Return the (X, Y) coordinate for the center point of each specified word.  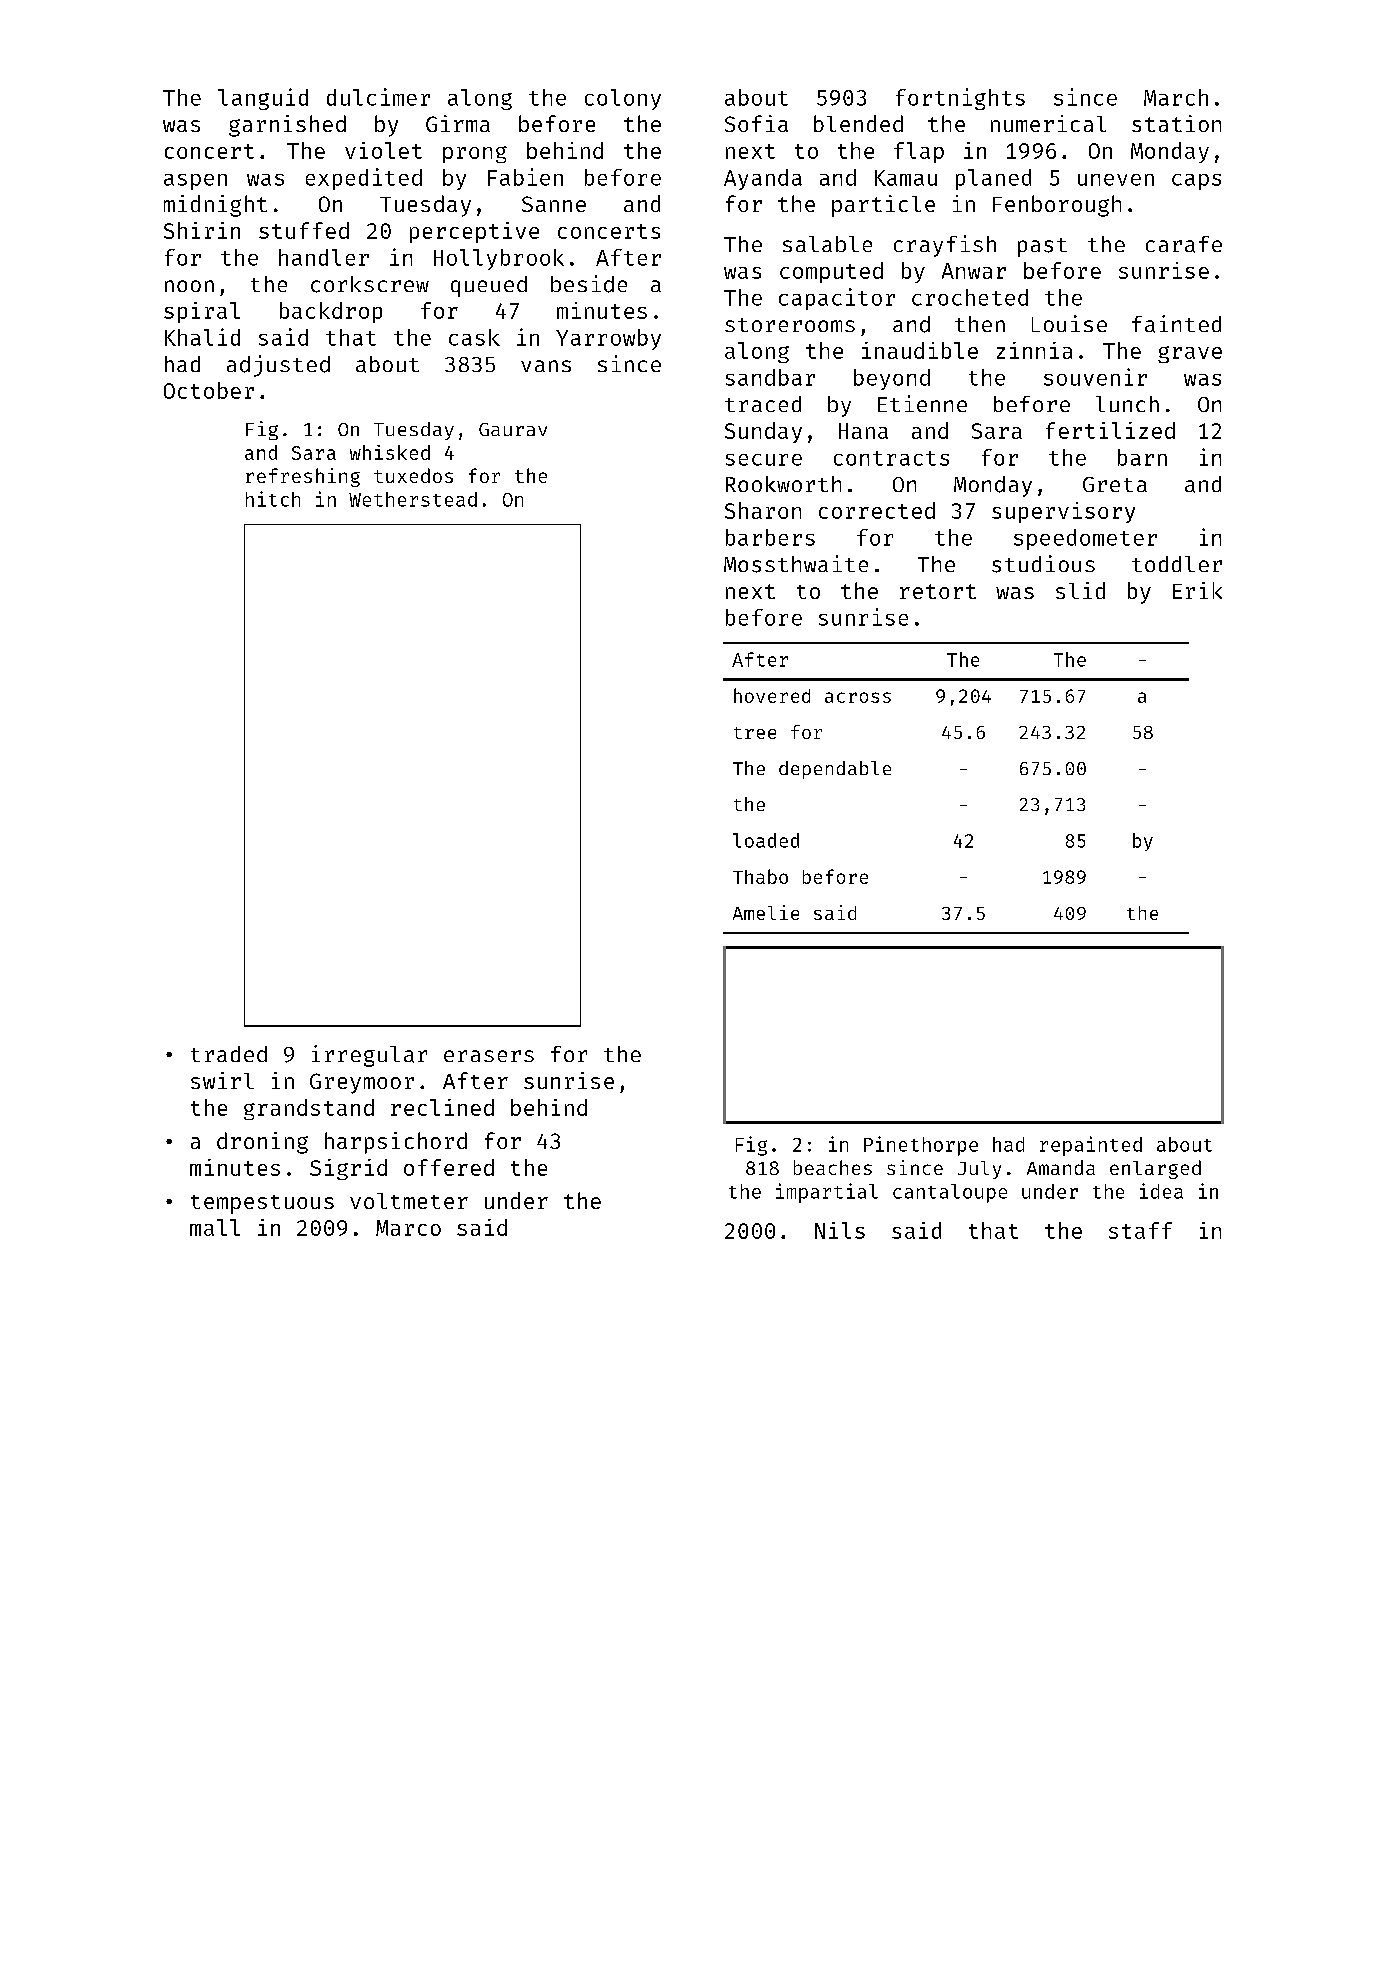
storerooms (790, 325)
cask (474, 337)
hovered (772, 695)
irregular (369, 1056)
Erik (1197, 590)
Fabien (525, 177)
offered (449, 1167)
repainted (1091, 1146)
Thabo (760, 876)
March (1176, 97)
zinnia (1034, 350)
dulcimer (378, 97)
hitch (273, 499)
